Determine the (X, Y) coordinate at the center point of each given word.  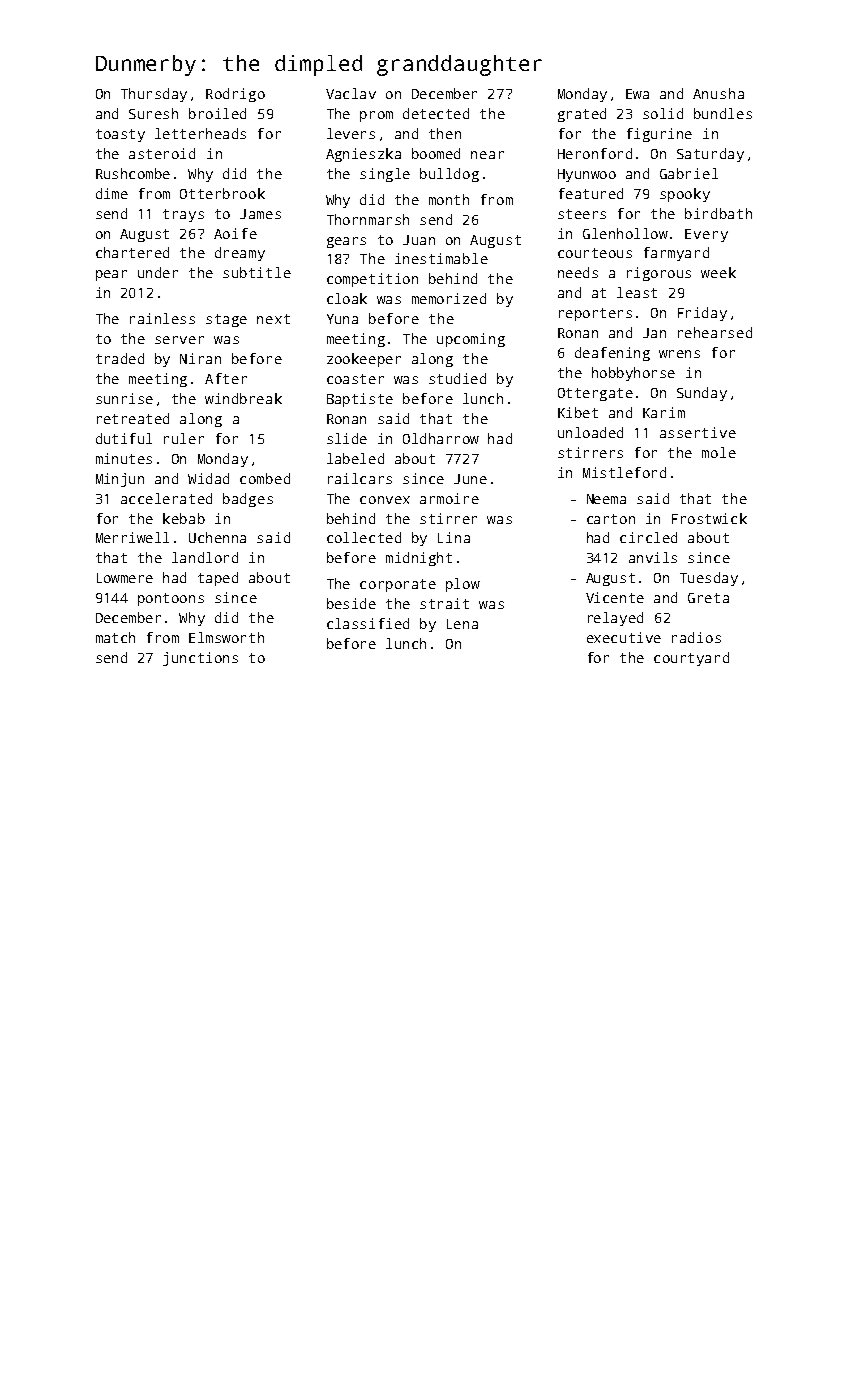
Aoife (235, 233)
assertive (698, 432)
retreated (133, 418)
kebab (184, 518)
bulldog (449, 175)
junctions (200, 659)
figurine (659, 135)
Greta (708, 598)
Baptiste (360, 400)
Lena (462, 624)
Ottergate (595, 394)
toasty (120, 135)
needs (578, 272)
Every (706, 235)
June (470, 479)
